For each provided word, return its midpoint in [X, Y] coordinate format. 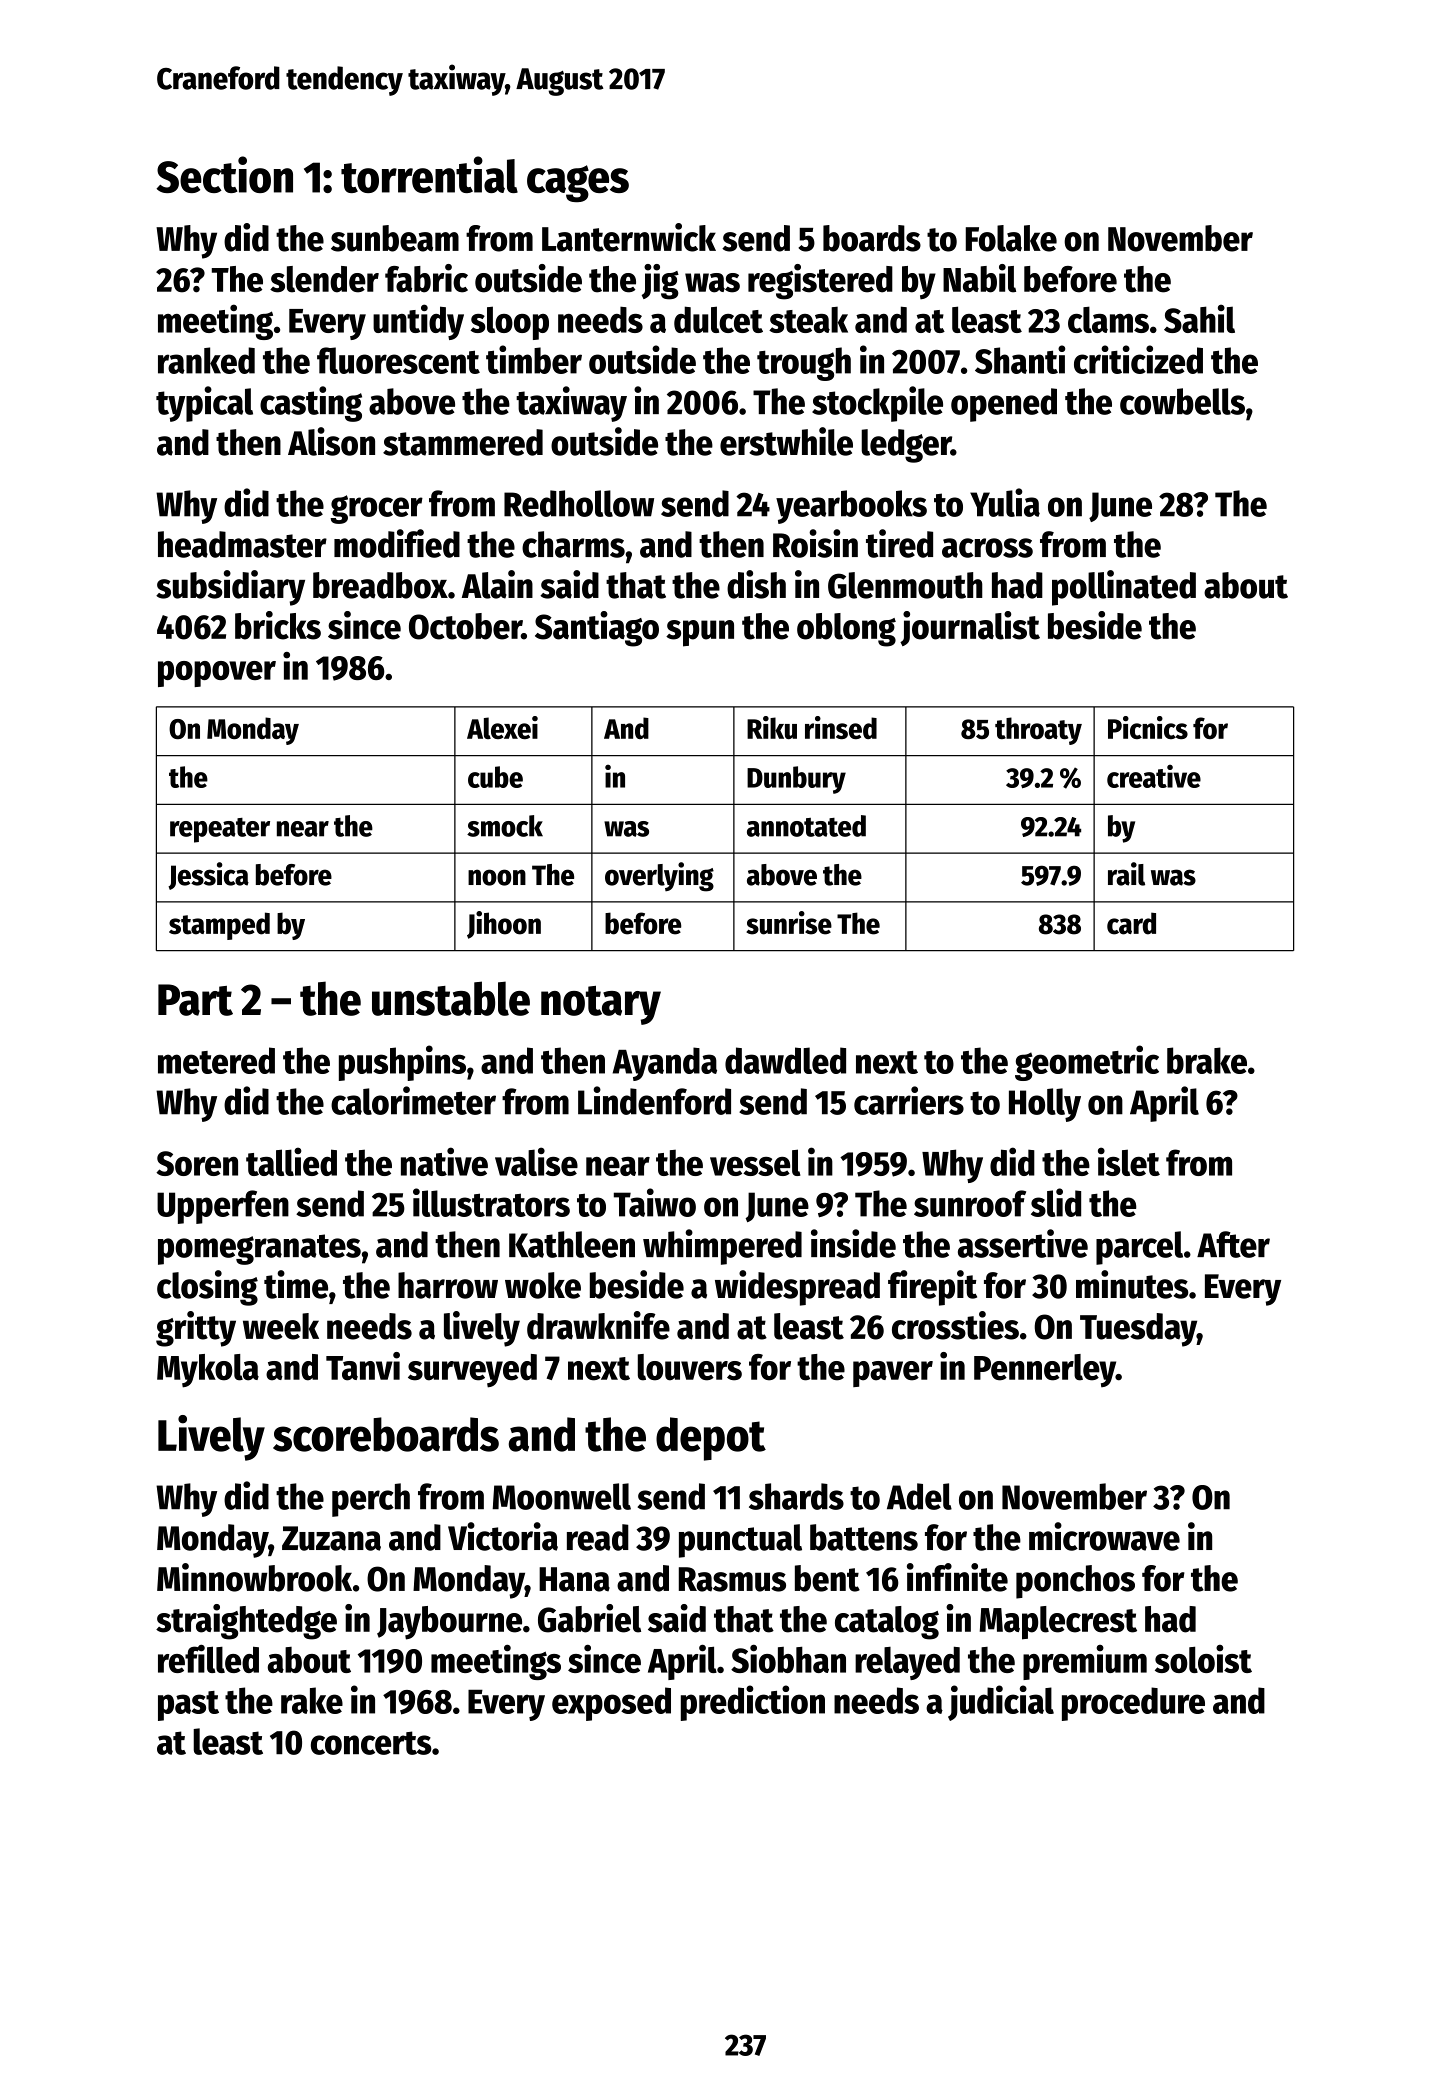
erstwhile [786, 441]
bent [827, 1578]
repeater [220, 830]
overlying [659, 877]
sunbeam [395, 238]
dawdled [785, 1060]
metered [216, 1060]
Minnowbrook [254, 1577]
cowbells [1182, 401]
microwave [1104, 1536]
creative [1154, 776]
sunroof [970, 1203]
